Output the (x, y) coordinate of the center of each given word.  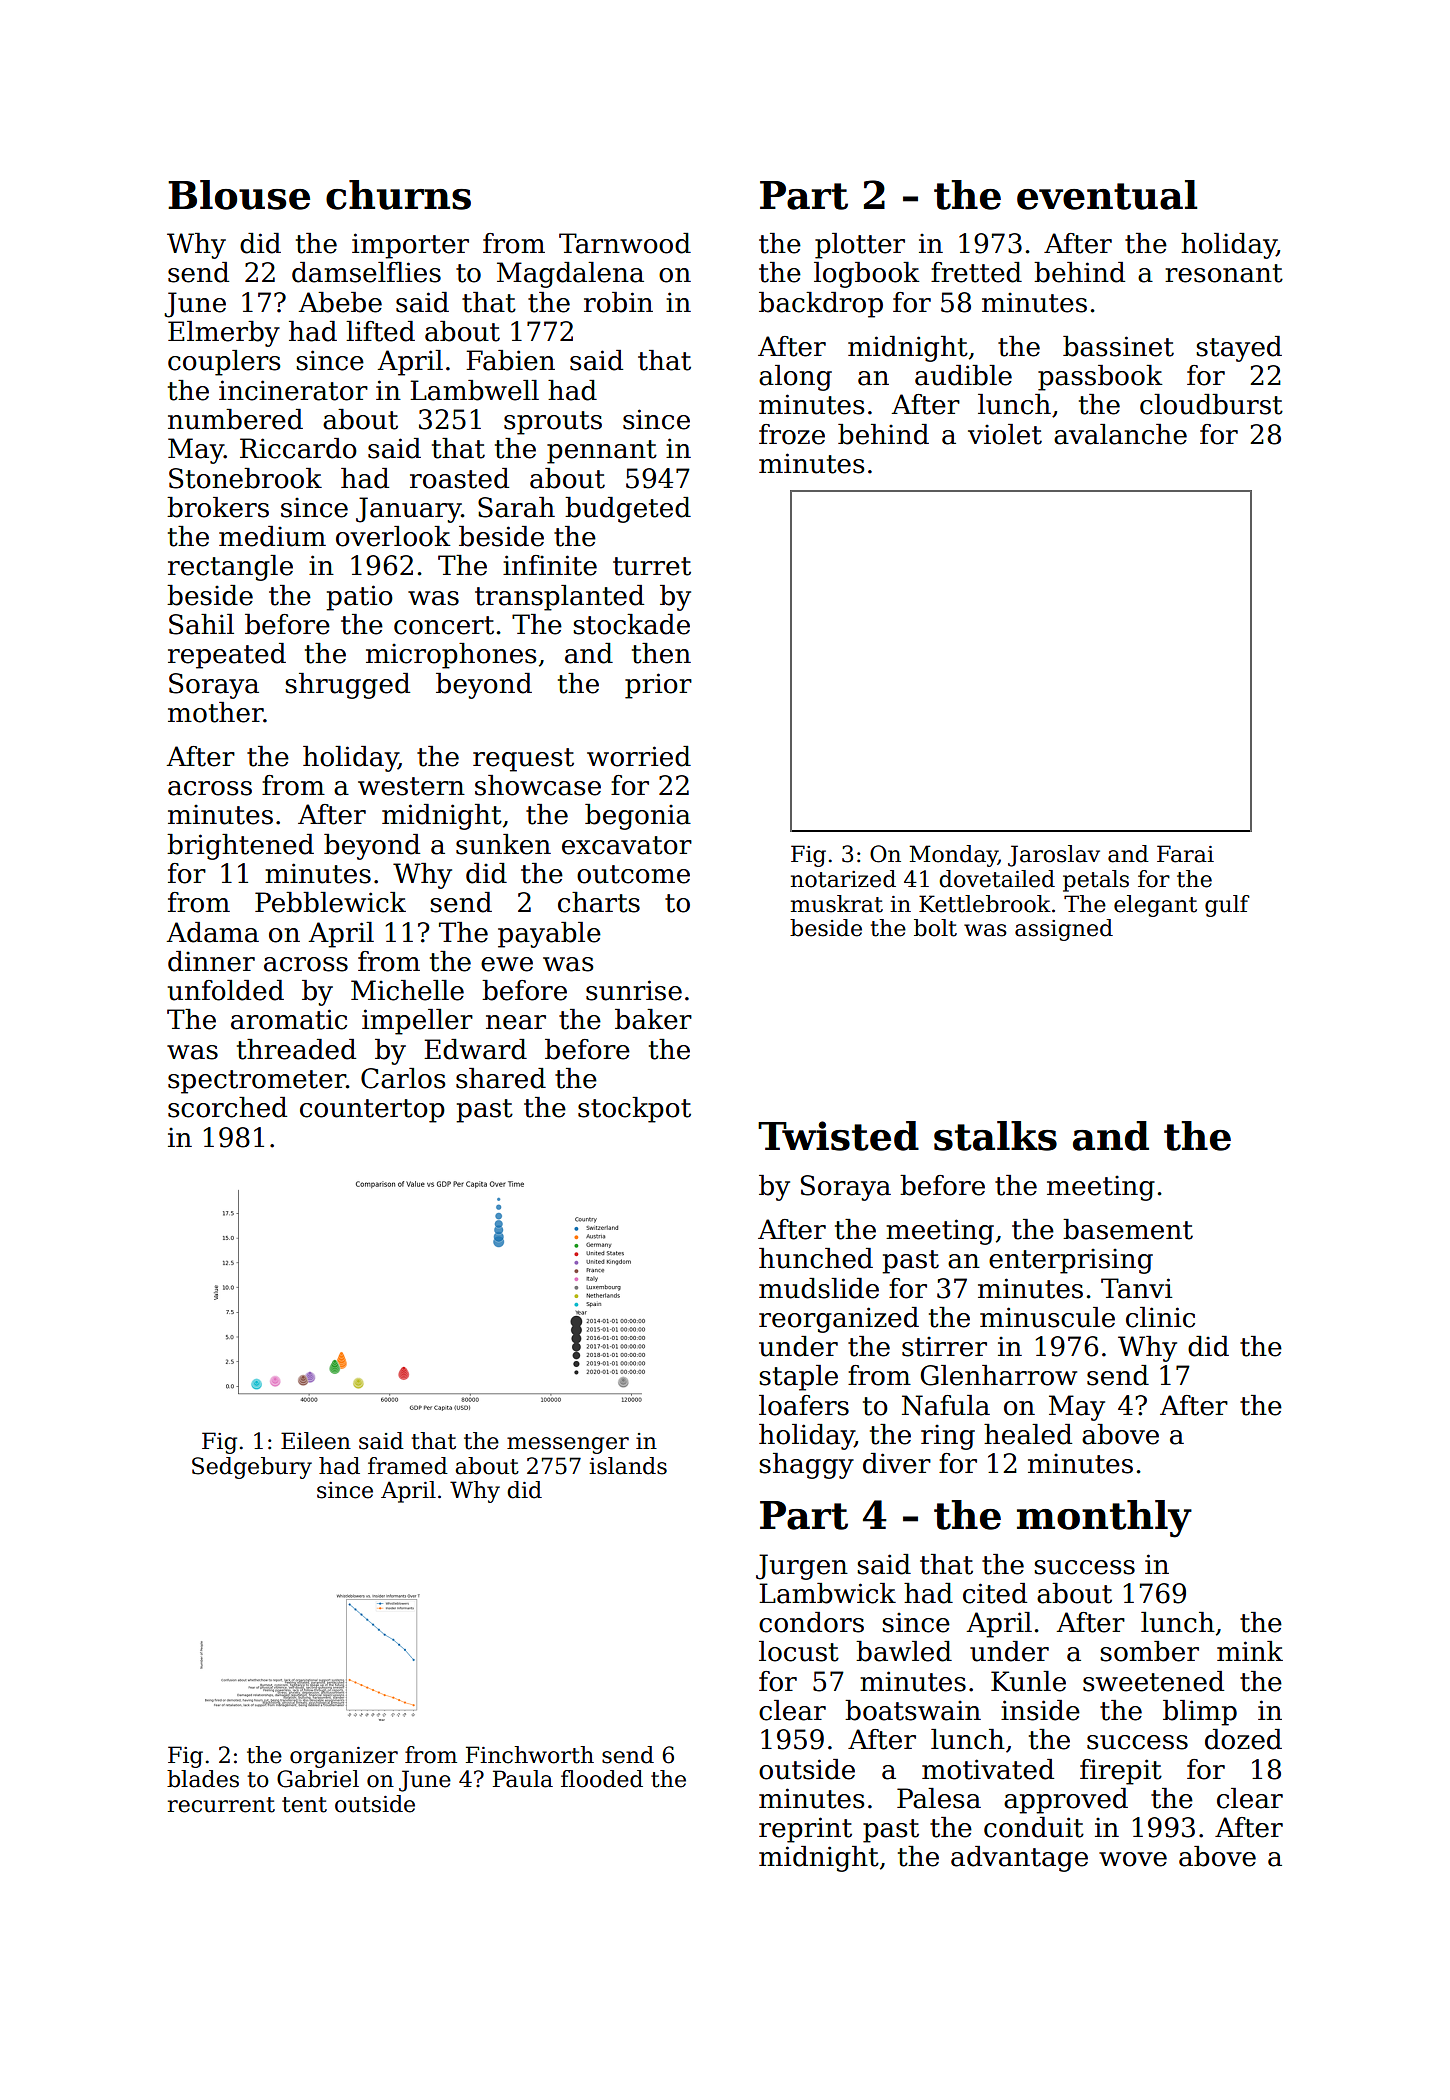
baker (653, 1019)
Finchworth (530, 1755)
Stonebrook (245, 478)
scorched (227, 1107)
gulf (1227, 906)
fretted (976, 272)
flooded (602, 1779)
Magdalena (570, 275)
